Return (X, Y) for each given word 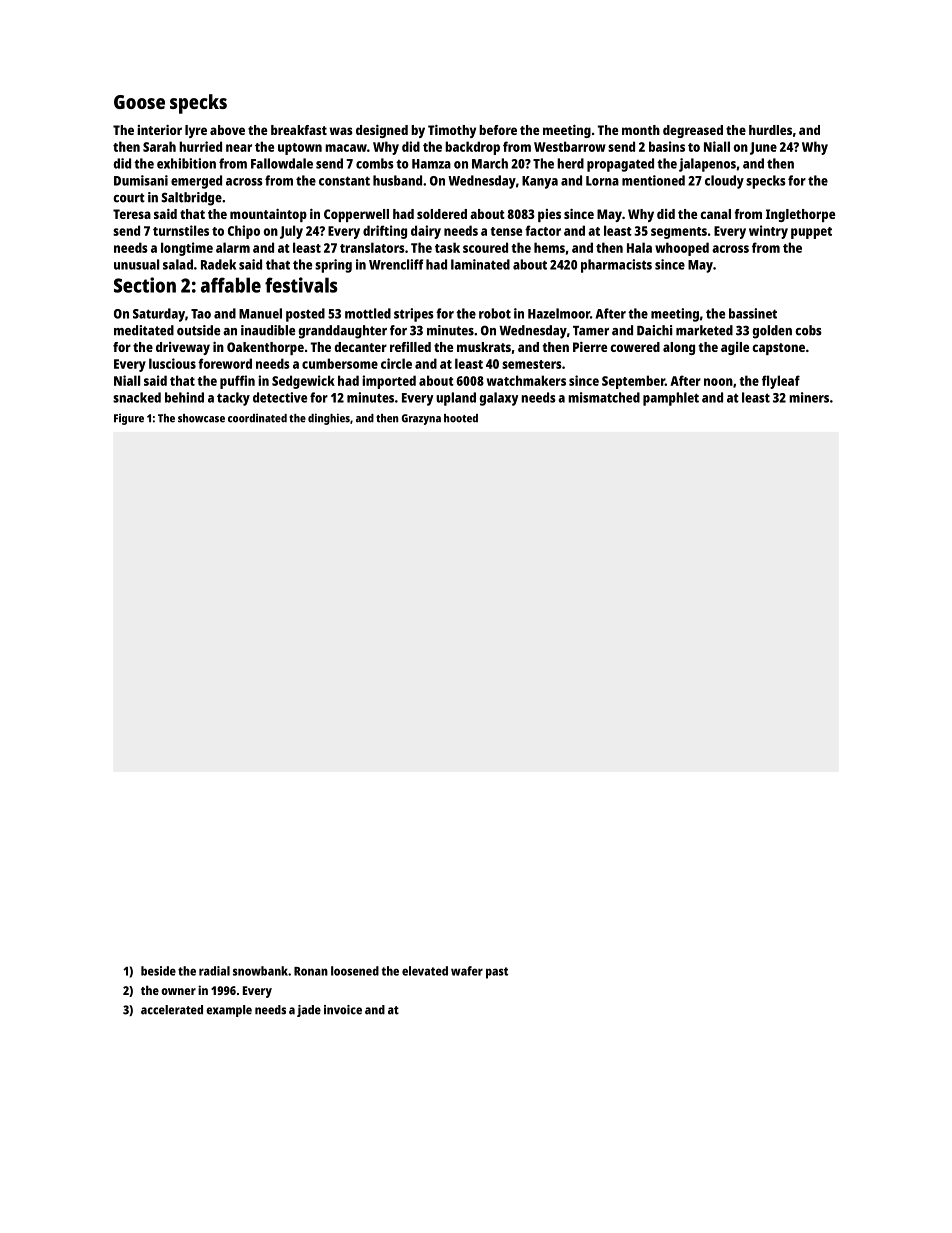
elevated (425, 971)
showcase (201, 418)
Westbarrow (570, 146)
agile (735, 348)
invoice (343, 1010)
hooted (461, 418)
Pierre (590, 347)
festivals (301, 285)
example (229, 1011)
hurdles (770, 130)
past (497, 973)
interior (159, 130)
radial (214, 971)
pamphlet (671, 399)
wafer (467, 971)
